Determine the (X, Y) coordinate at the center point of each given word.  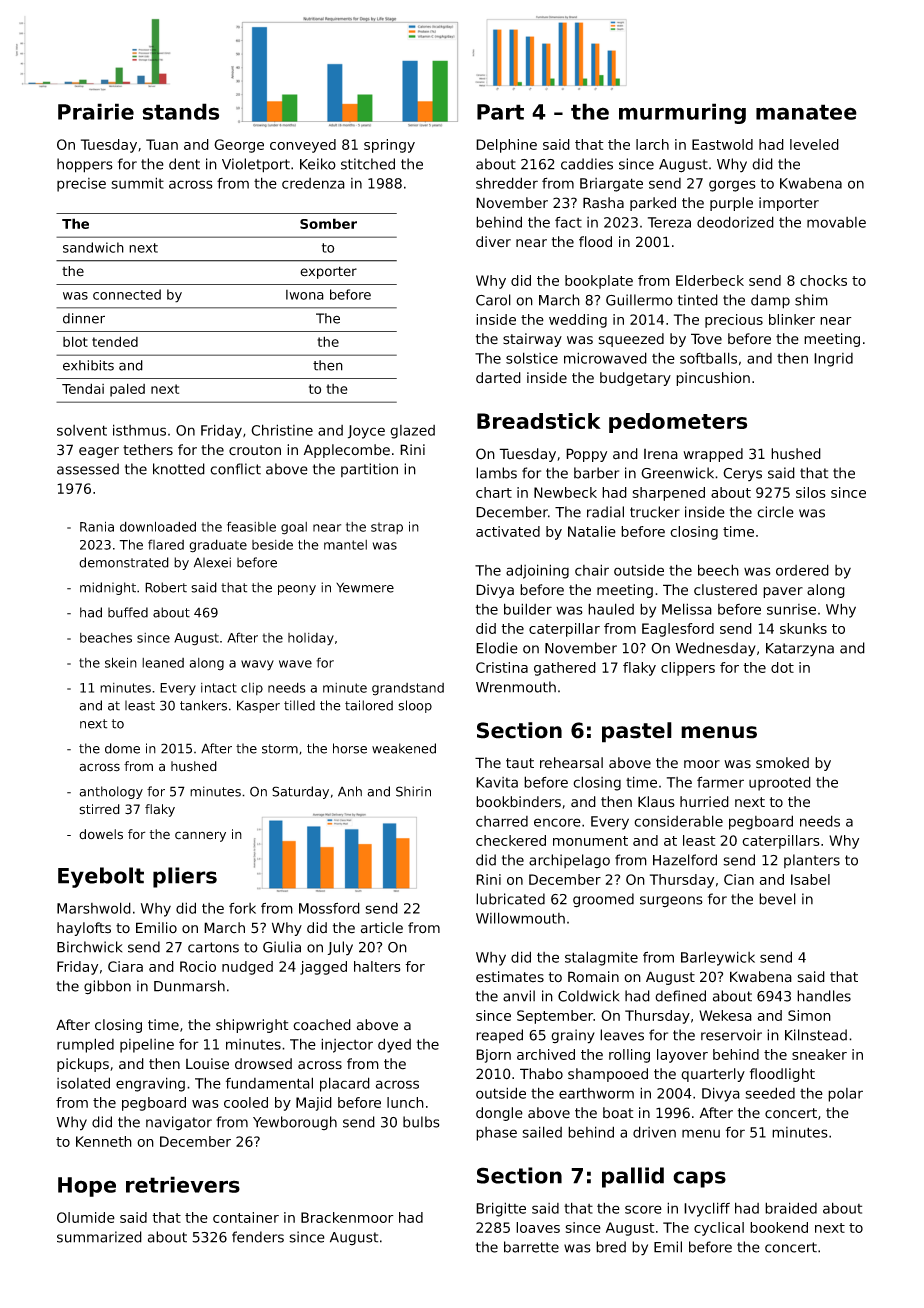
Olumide (86, 1217)
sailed (542, 1132)
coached (322, 1025)
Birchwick (89, 947)
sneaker (819, 1054)
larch (652, 144)
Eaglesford (678, 630)
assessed (88, 469)
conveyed (303, 146)
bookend (779, 1227)
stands (180, 111)
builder (528, 609)
